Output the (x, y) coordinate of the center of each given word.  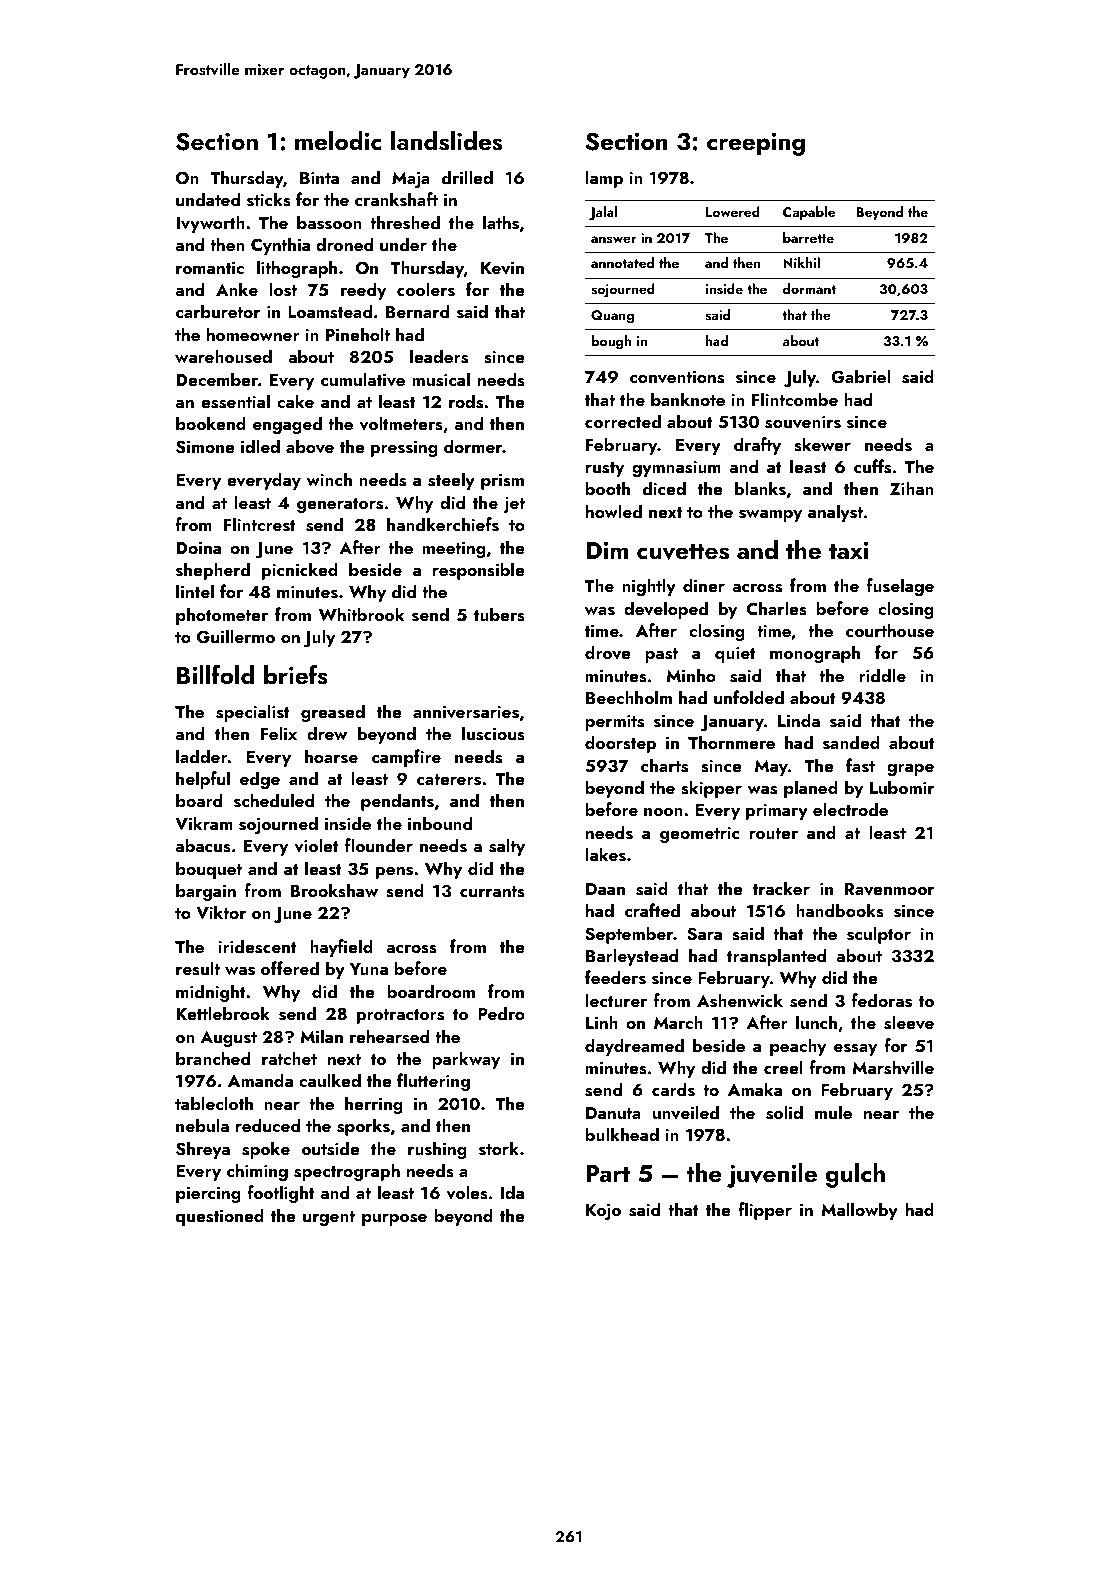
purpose (394, 1220)
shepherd (213, 571)
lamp (604, 179)
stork (499, 1148)
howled (614, 511)
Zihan (912, 488)
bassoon (329, 222)
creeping (756, 144)
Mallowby (859, 1211)
